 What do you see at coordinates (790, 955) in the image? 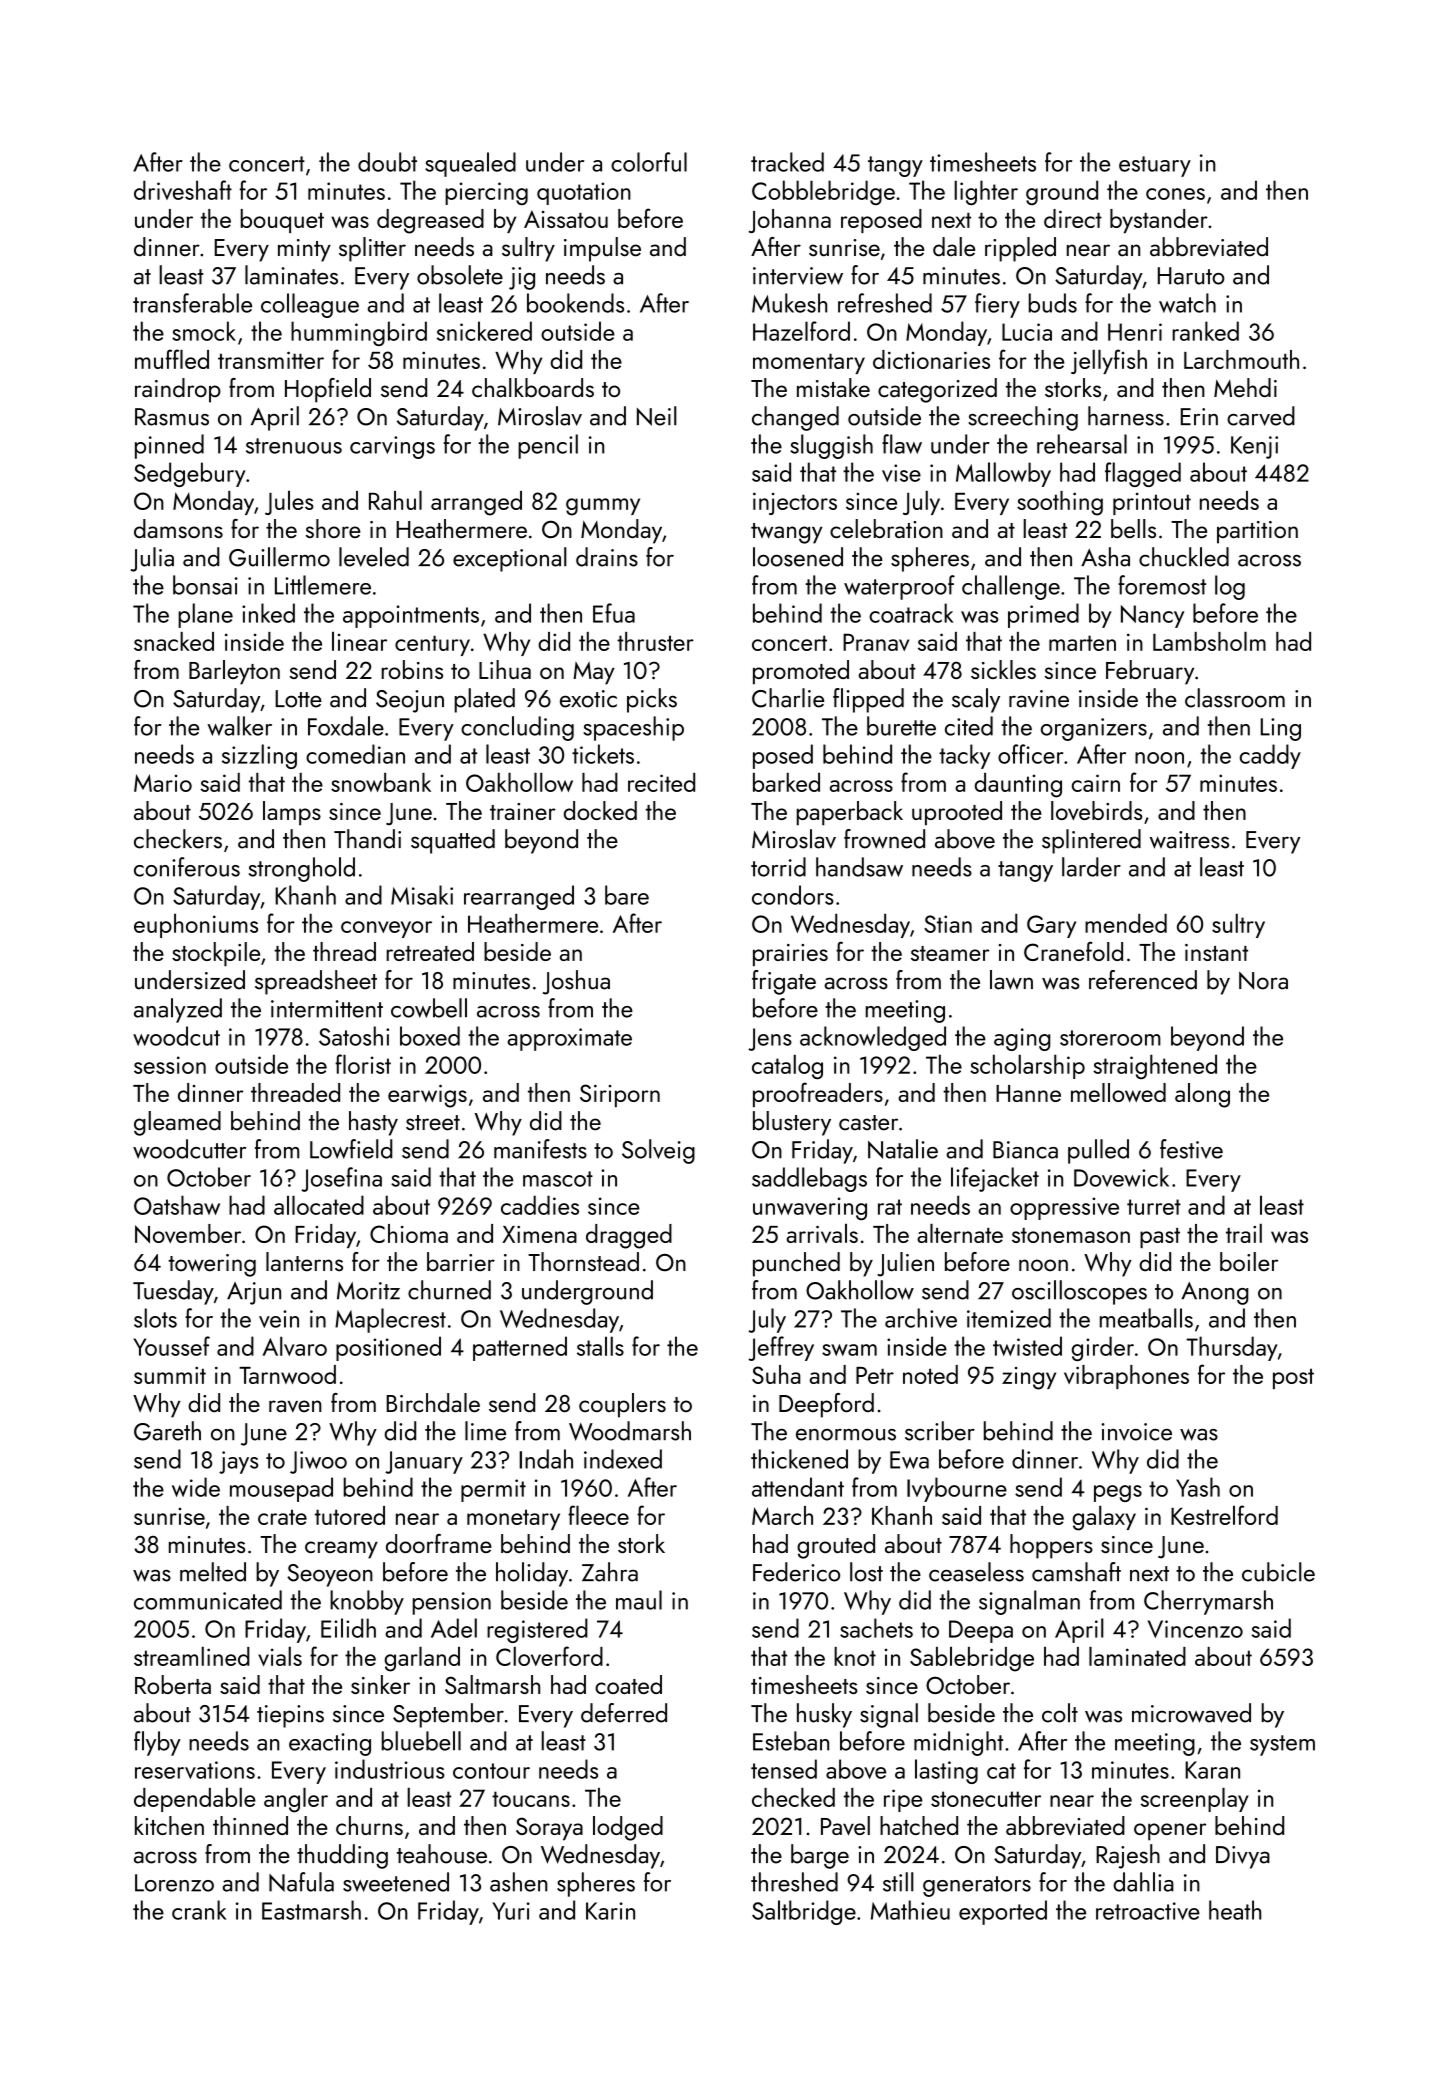
I see `prairies` at bounding box center [790, 955].
